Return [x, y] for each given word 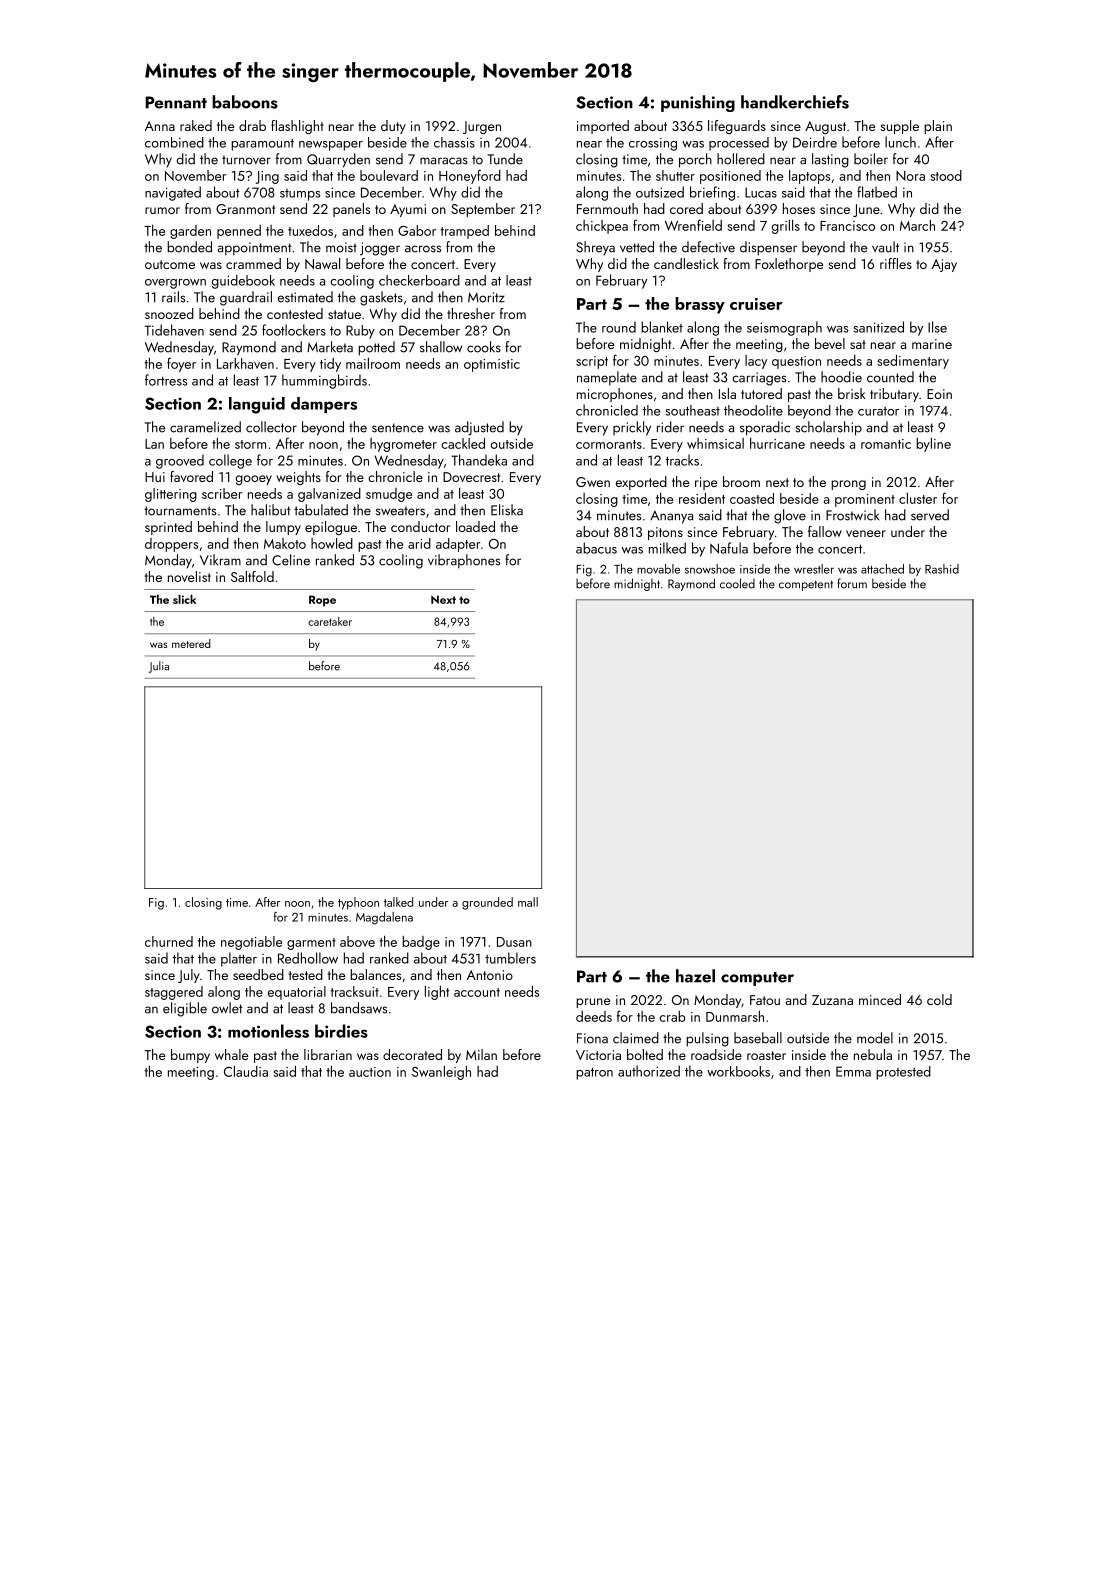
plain [938, 127]
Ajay [944, 265]
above [357, 941]
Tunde [505, 159]
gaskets [381, 298]
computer [757, 979]
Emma [853, 1071]
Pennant [176, 102]
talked [398, 902]
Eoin [939, 394]
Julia [159, 667]
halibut [271, 510]
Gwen [593, 482]
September [483, 210]
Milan [481, 1054]
